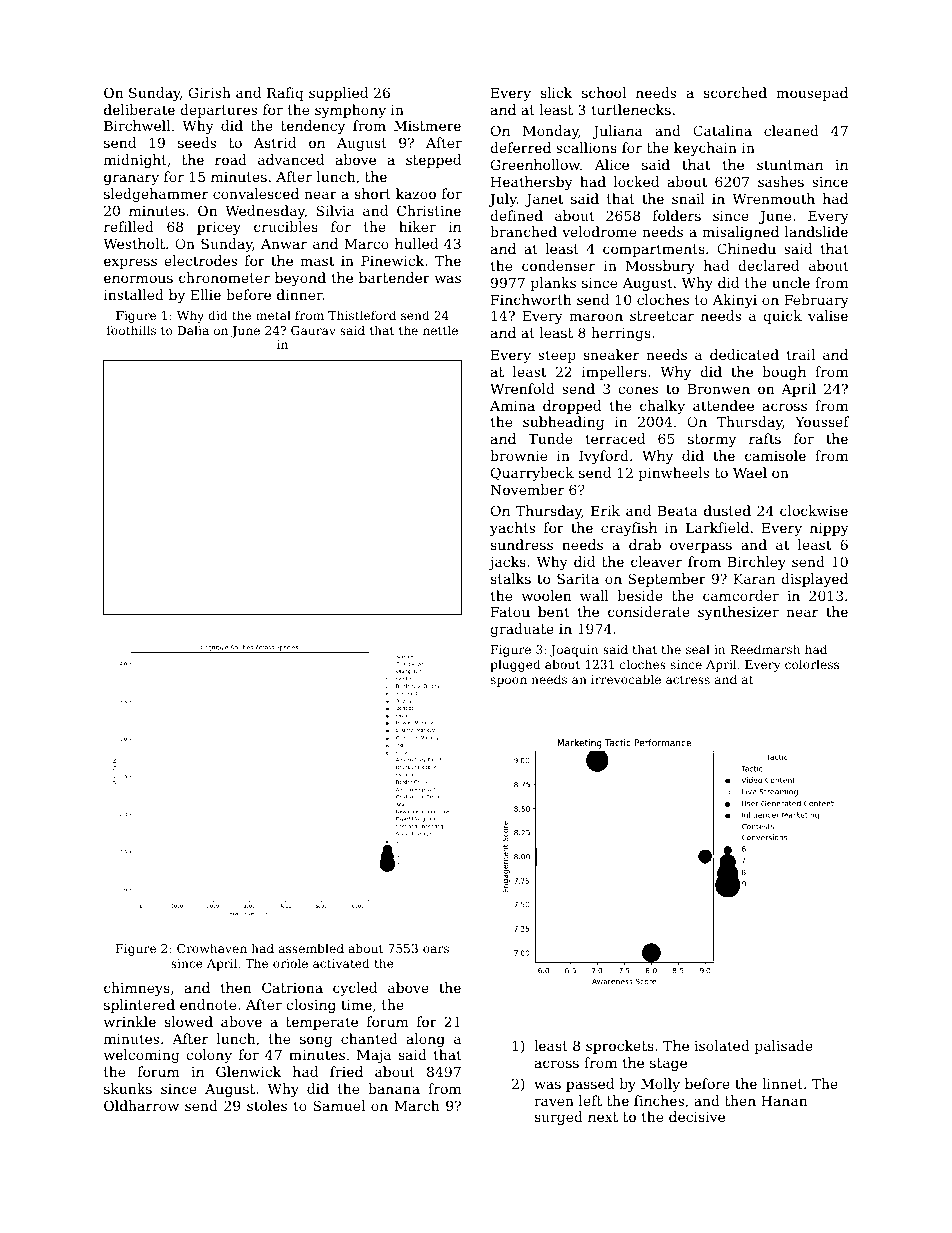  What do you see at coordinates (436, 949) in the document?
I see `oars` at bounding box center [436, 949].
